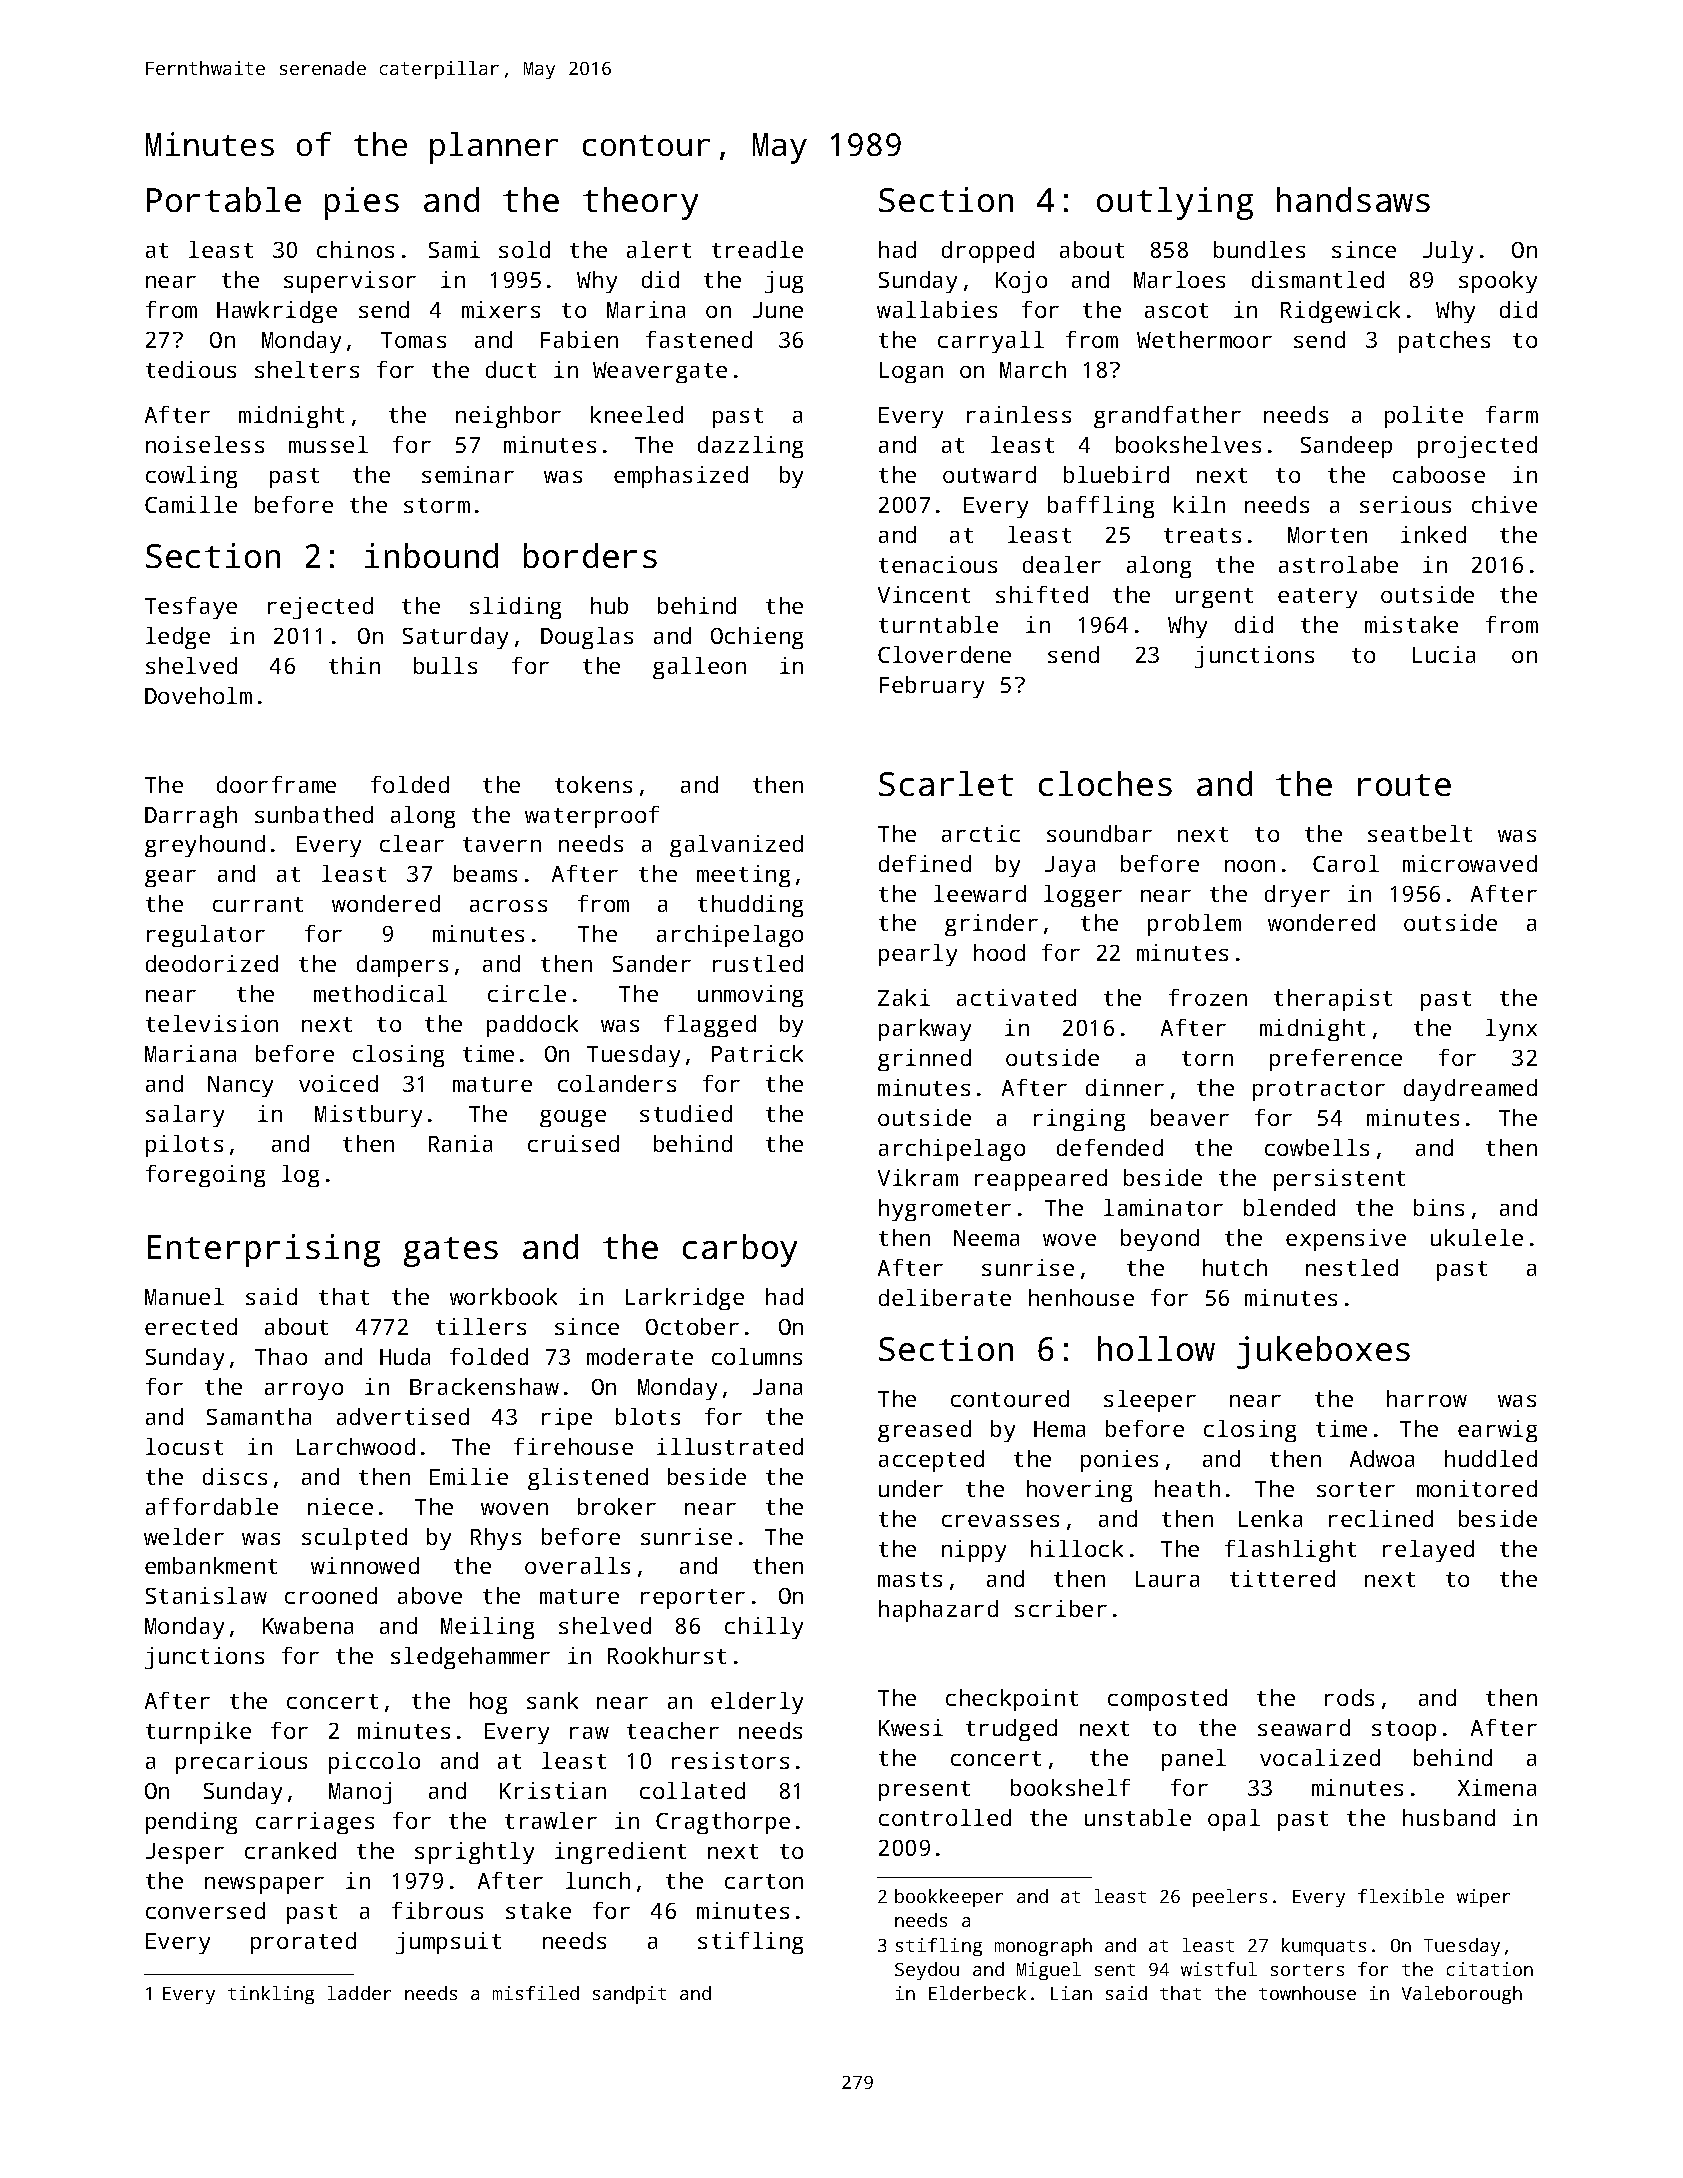 Image resolution: width=1683 pixels, height=2178 pixels. Describe the element at coordinates (1477, 1237) in the document. I see `ukulele` at that location.
